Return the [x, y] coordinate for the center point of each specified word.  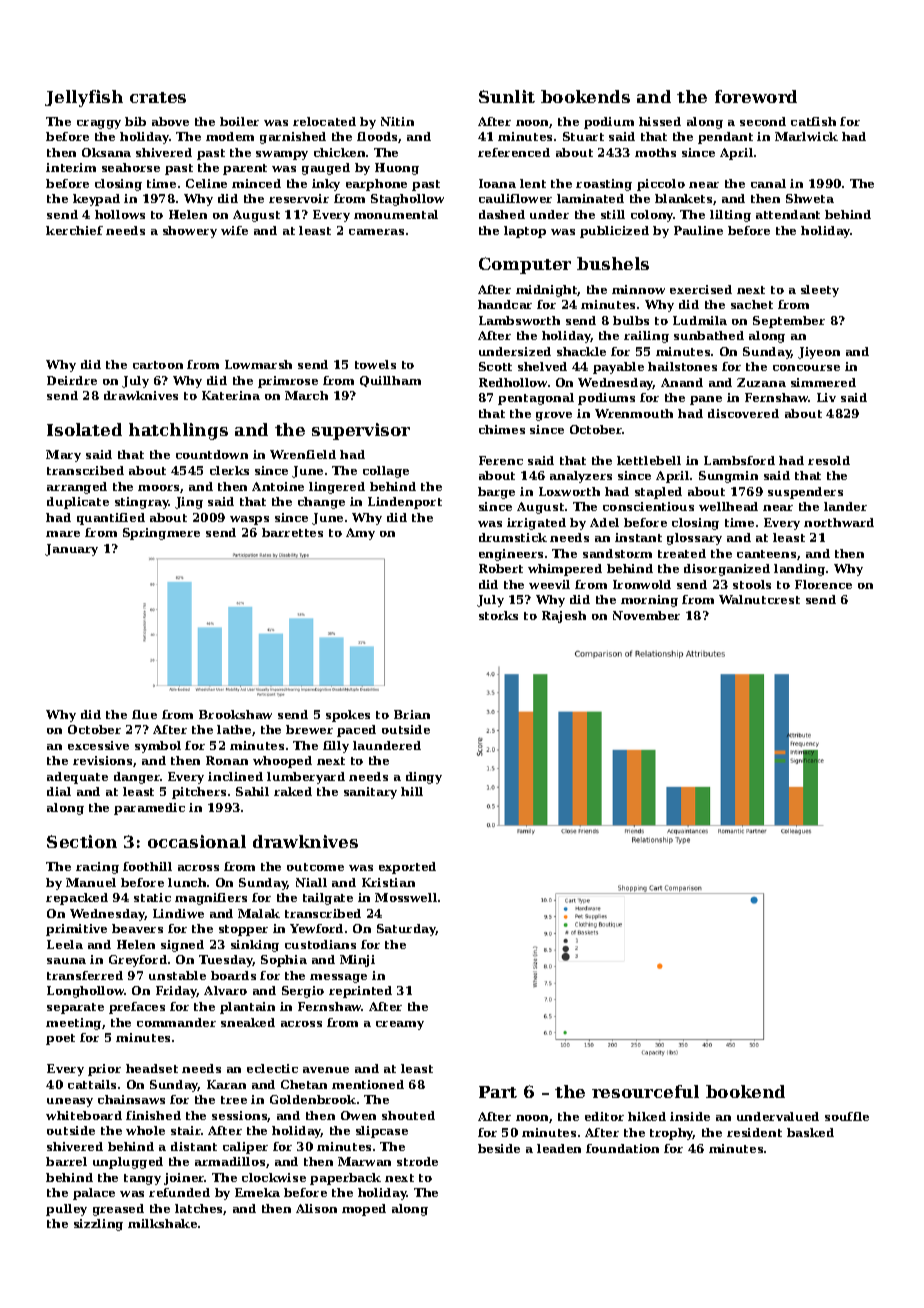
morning [649, 601]
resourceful [645, 1091]
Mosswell [406, 897]
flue [144, 714]
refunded [179, 1192]
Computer [525, 265]
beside [499, 1148]
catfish [813, 121]
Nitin [397, 121]
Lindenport [405, 503]
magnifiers [211, 899]
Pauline [698, 230]
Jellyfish [84, 98]
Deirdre [72, 380]
